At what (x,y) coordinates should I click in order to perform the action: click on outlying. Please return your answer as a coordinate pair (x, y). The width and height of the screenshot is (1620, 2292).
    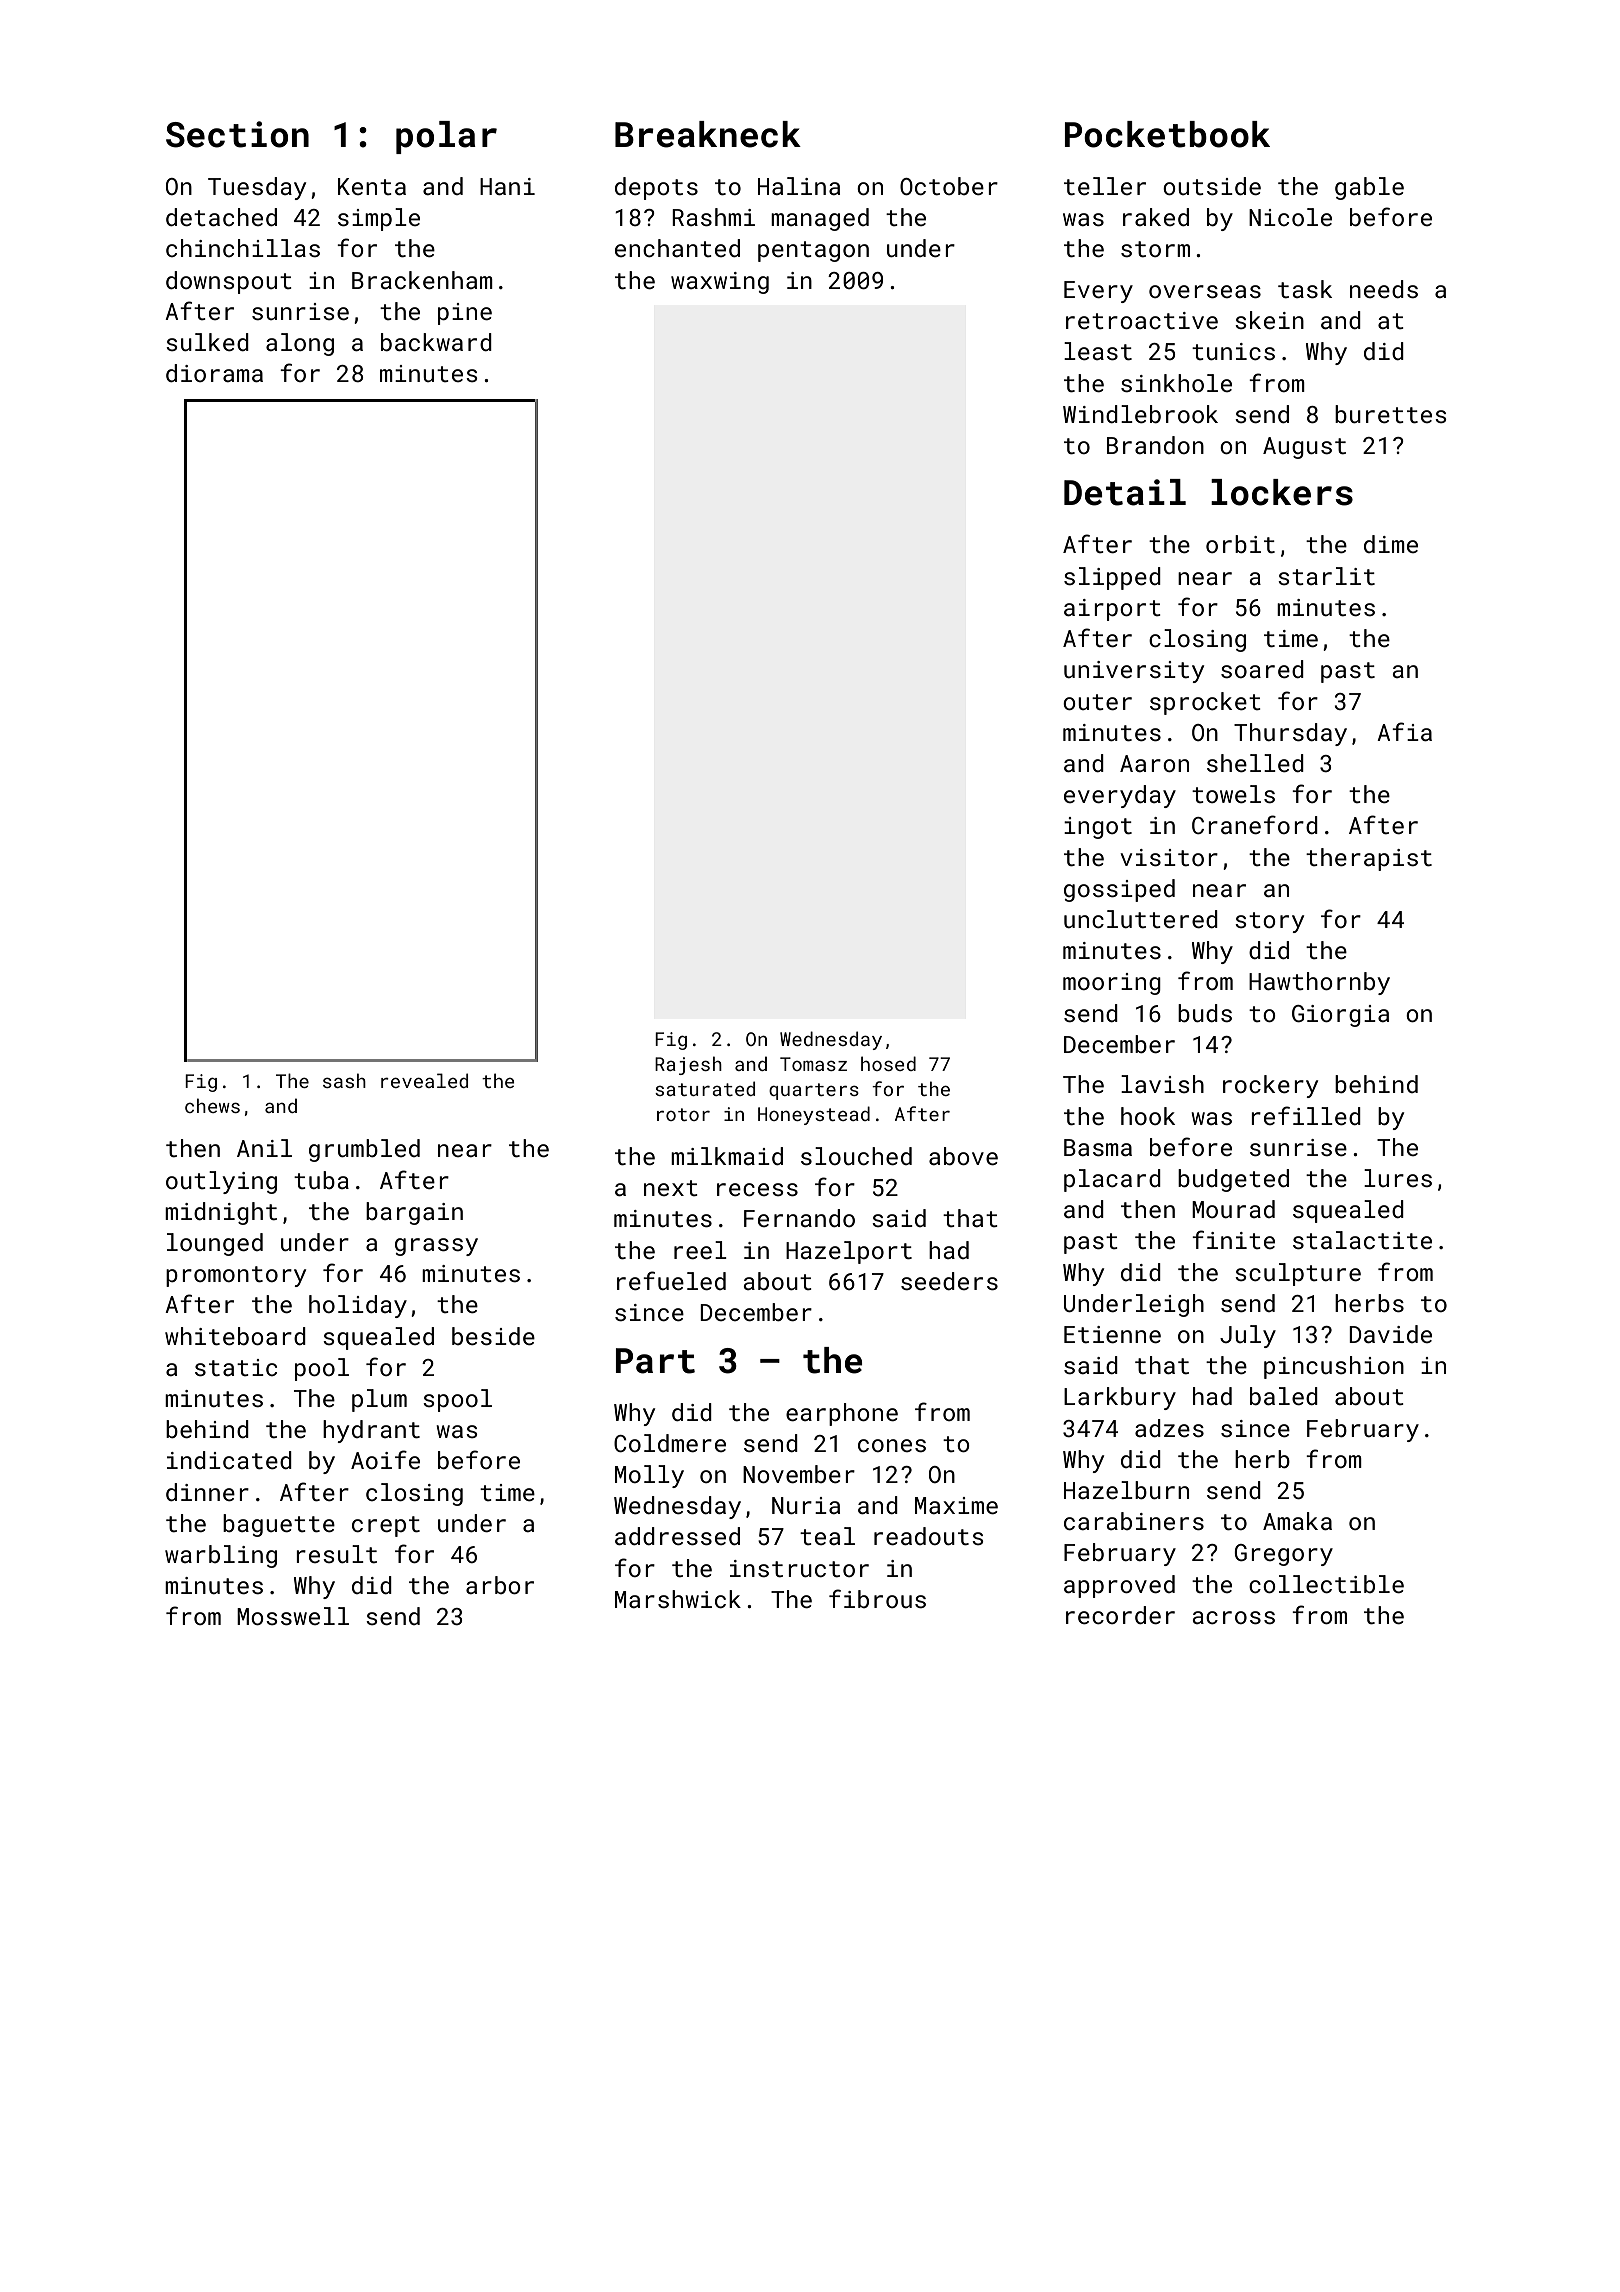
    Looking at the image, I should click on (221, 1182).
